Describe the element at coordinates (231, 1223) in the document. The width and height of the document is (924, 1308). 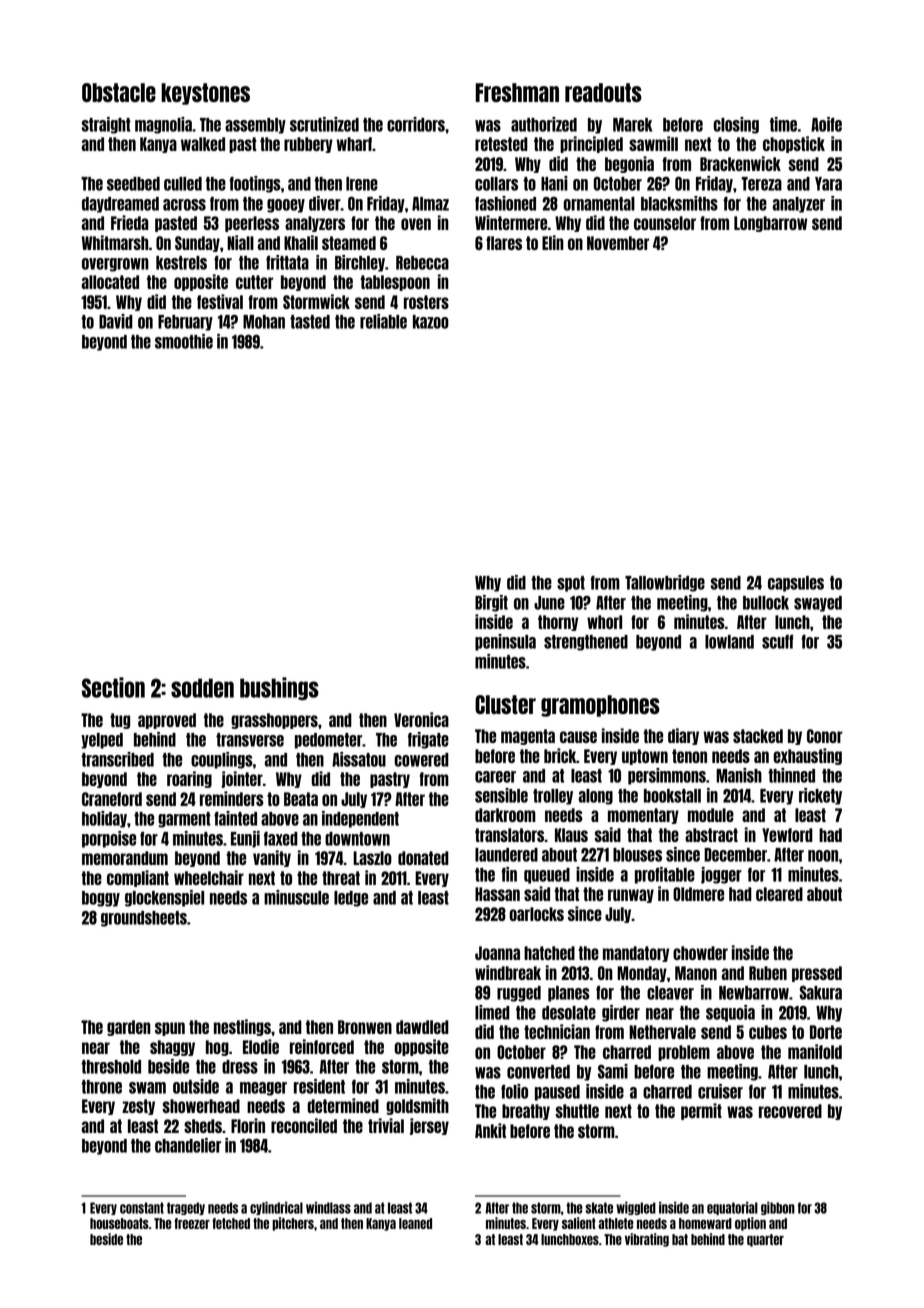
I see `fetched` at that location.
